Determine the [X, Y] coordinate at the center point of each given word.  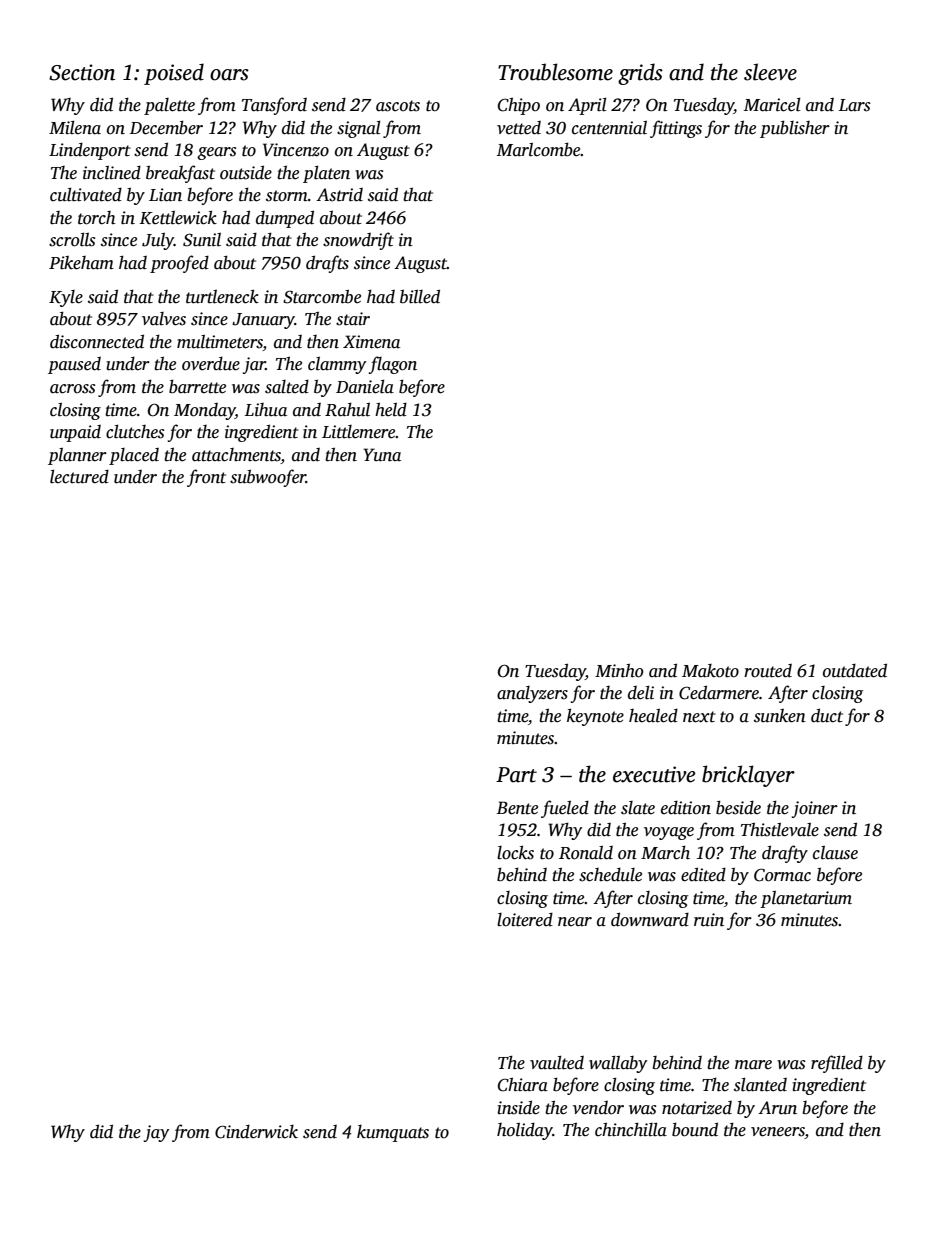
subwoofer [268, 478]
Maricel [772, 104]
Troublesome [555, 72]
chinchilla [631, 1129]
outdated [855, 670]
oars [229, 75]
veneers [778, 1133]
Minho [619, 670]
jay [156, 1133]
